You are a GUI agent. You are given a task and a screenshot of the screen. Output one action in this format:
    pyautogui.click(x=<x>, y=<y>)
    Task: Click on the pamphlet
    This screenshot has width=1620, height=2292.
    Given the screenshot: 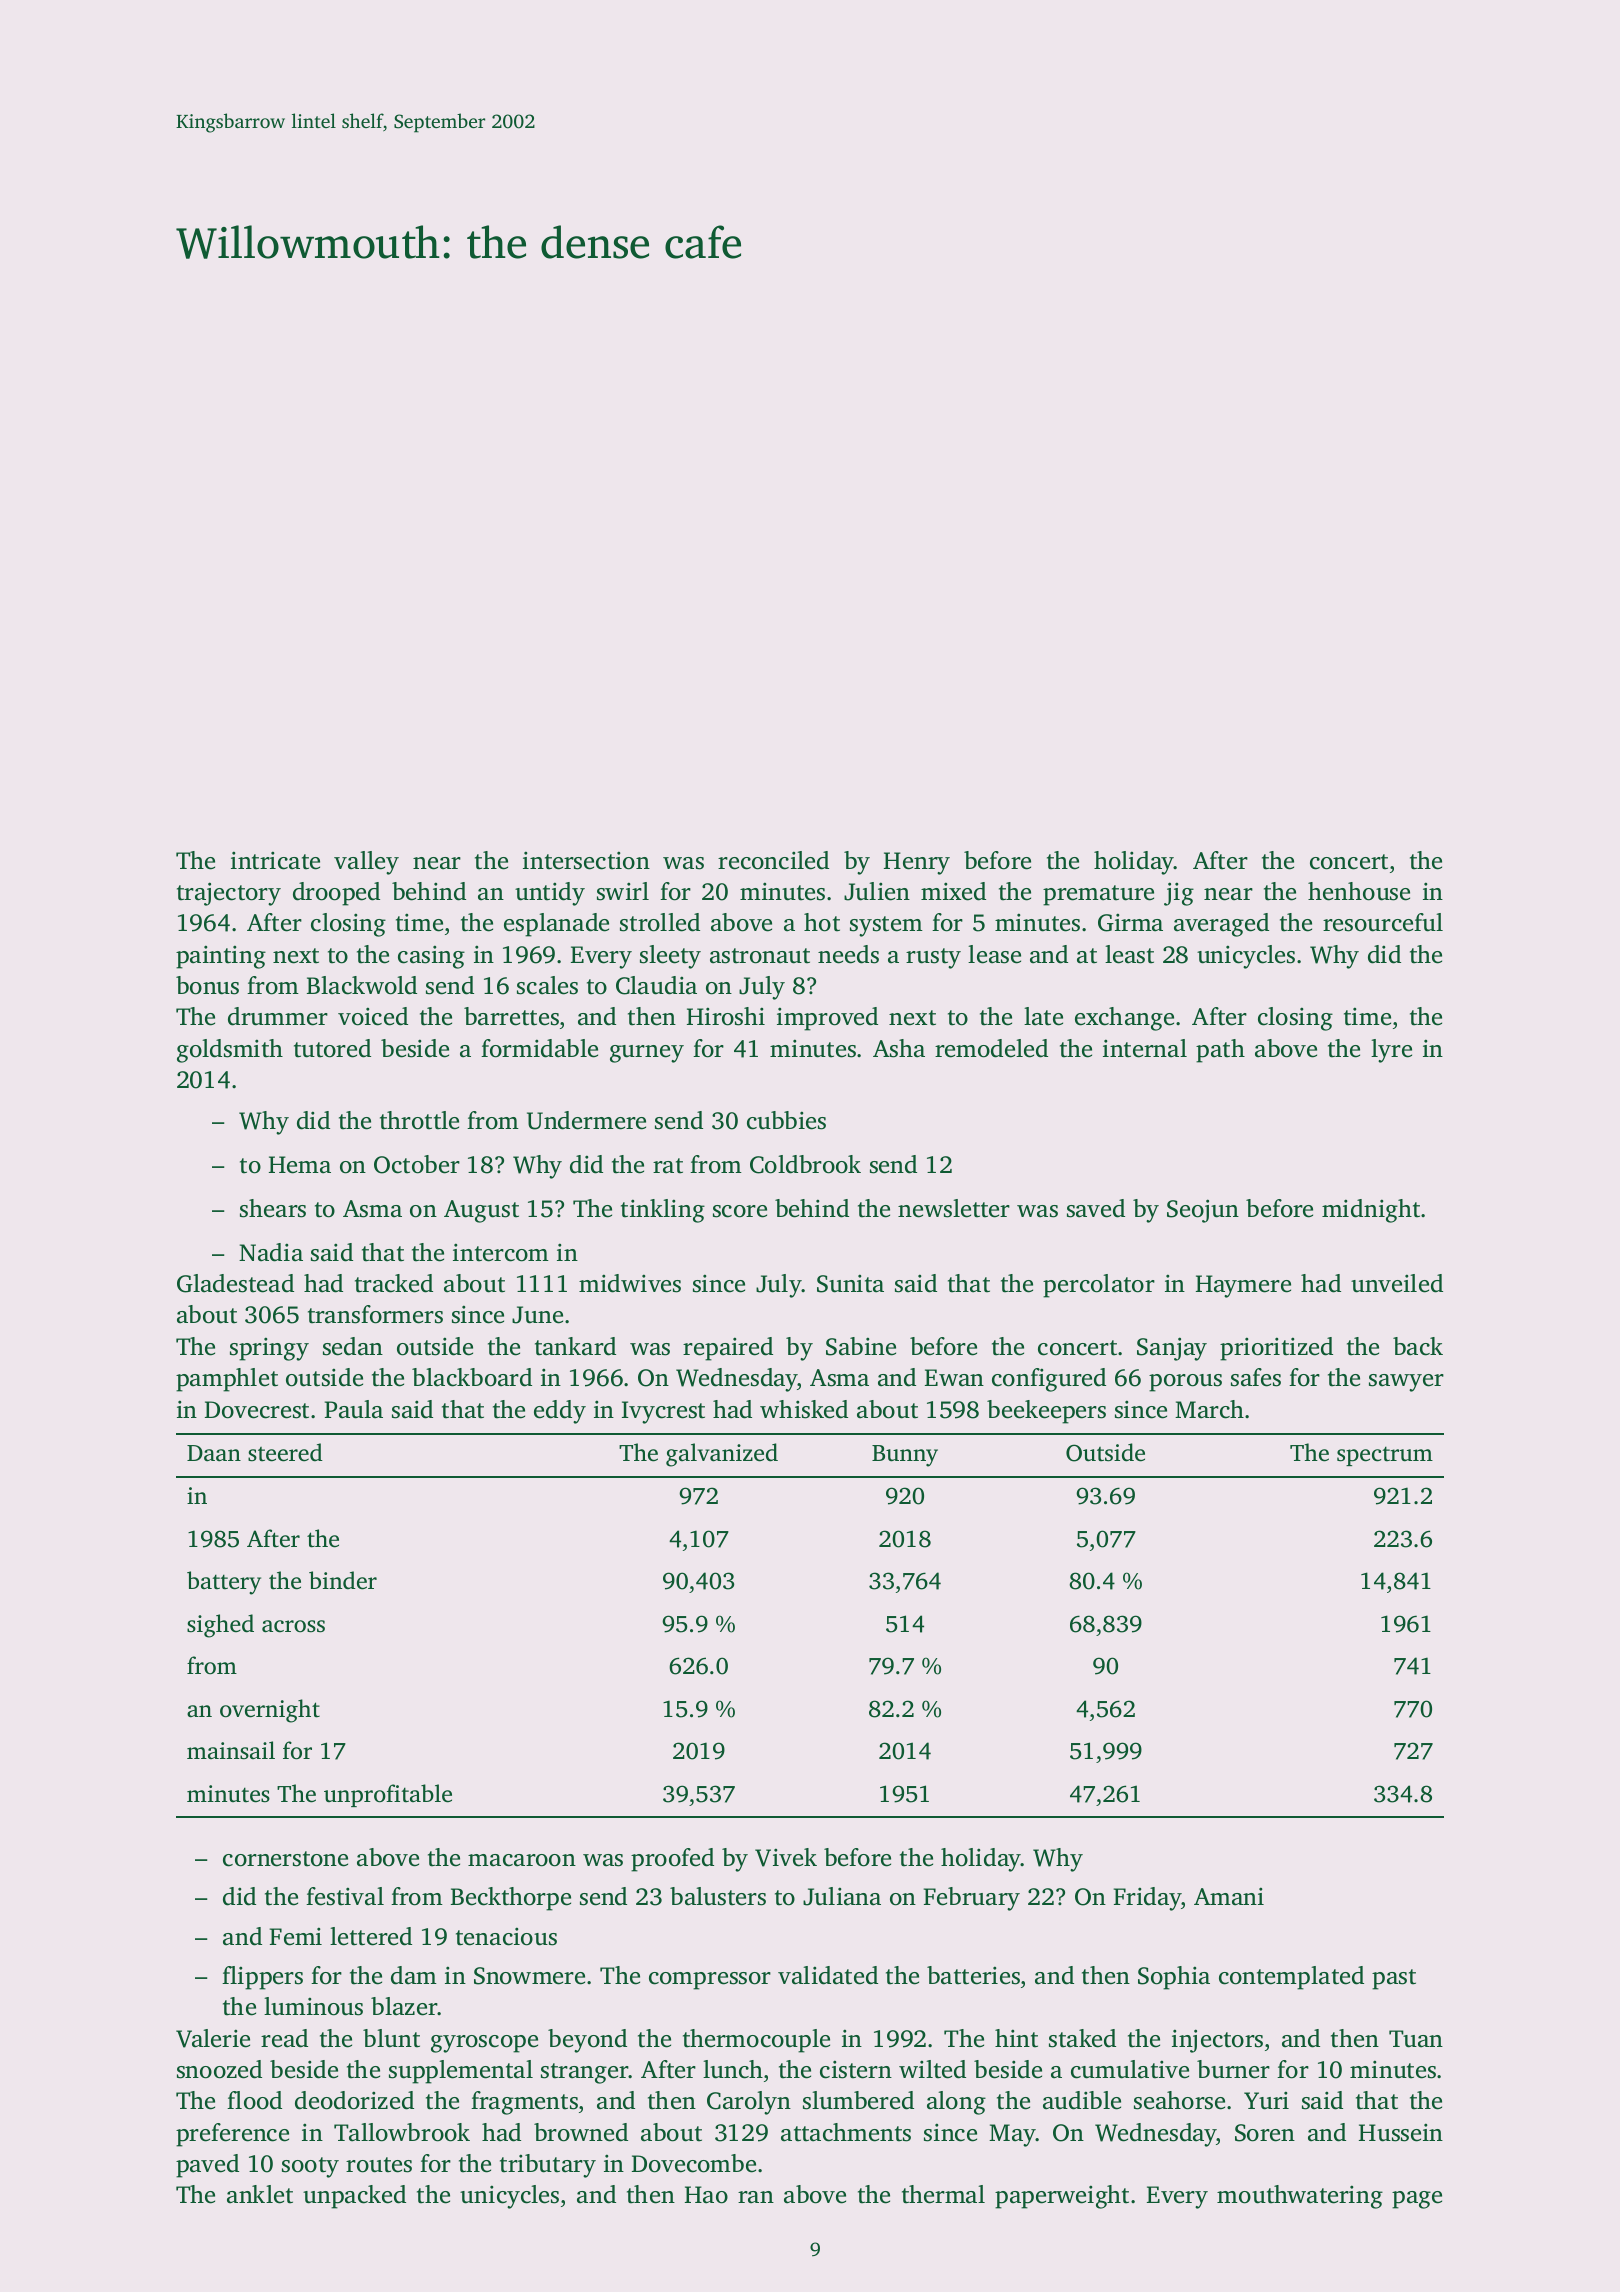 What is the action you would take?
    pyautogui.click(x=227, y=1380)
